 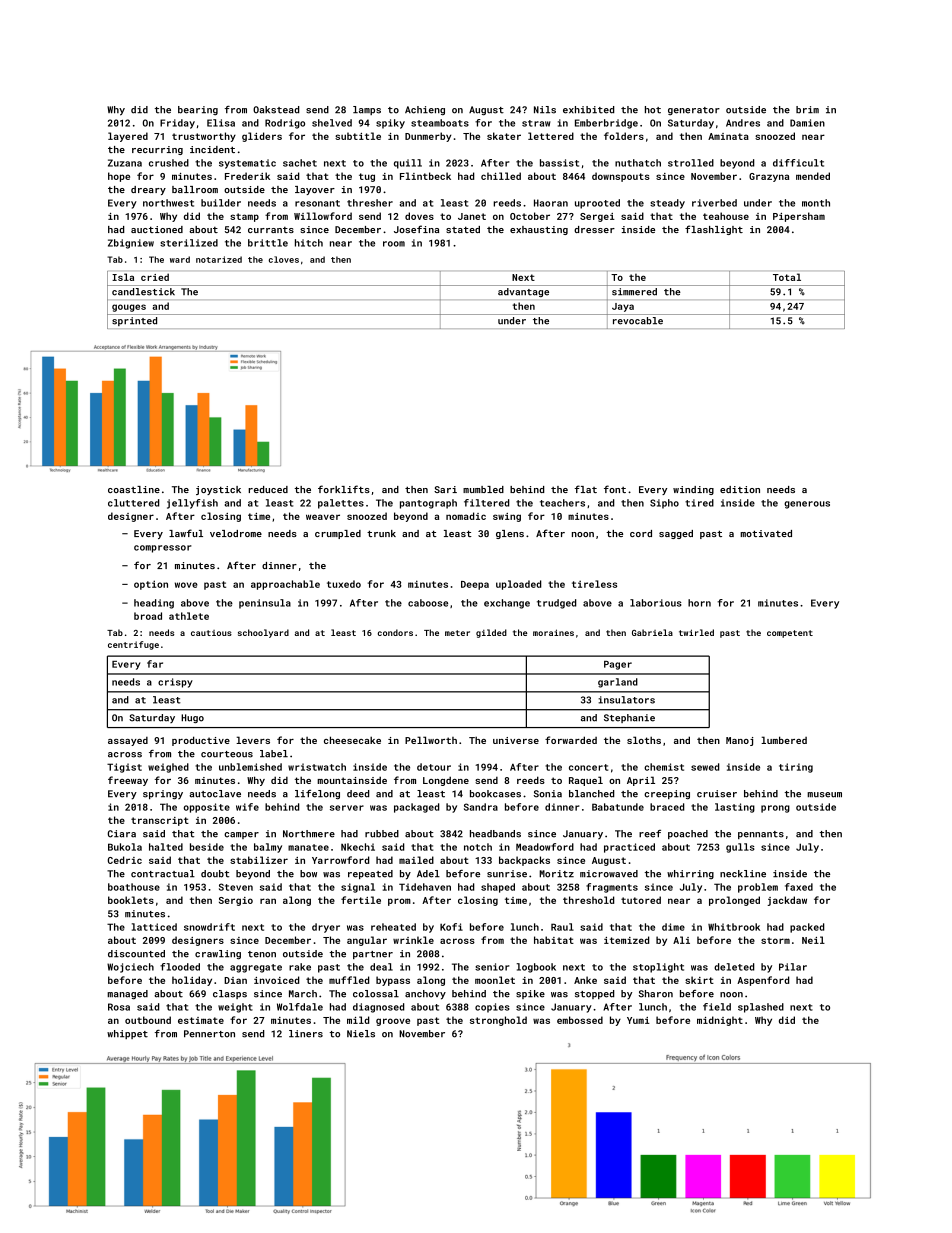 I want to click on weaver, so click(x=323, y=517).
